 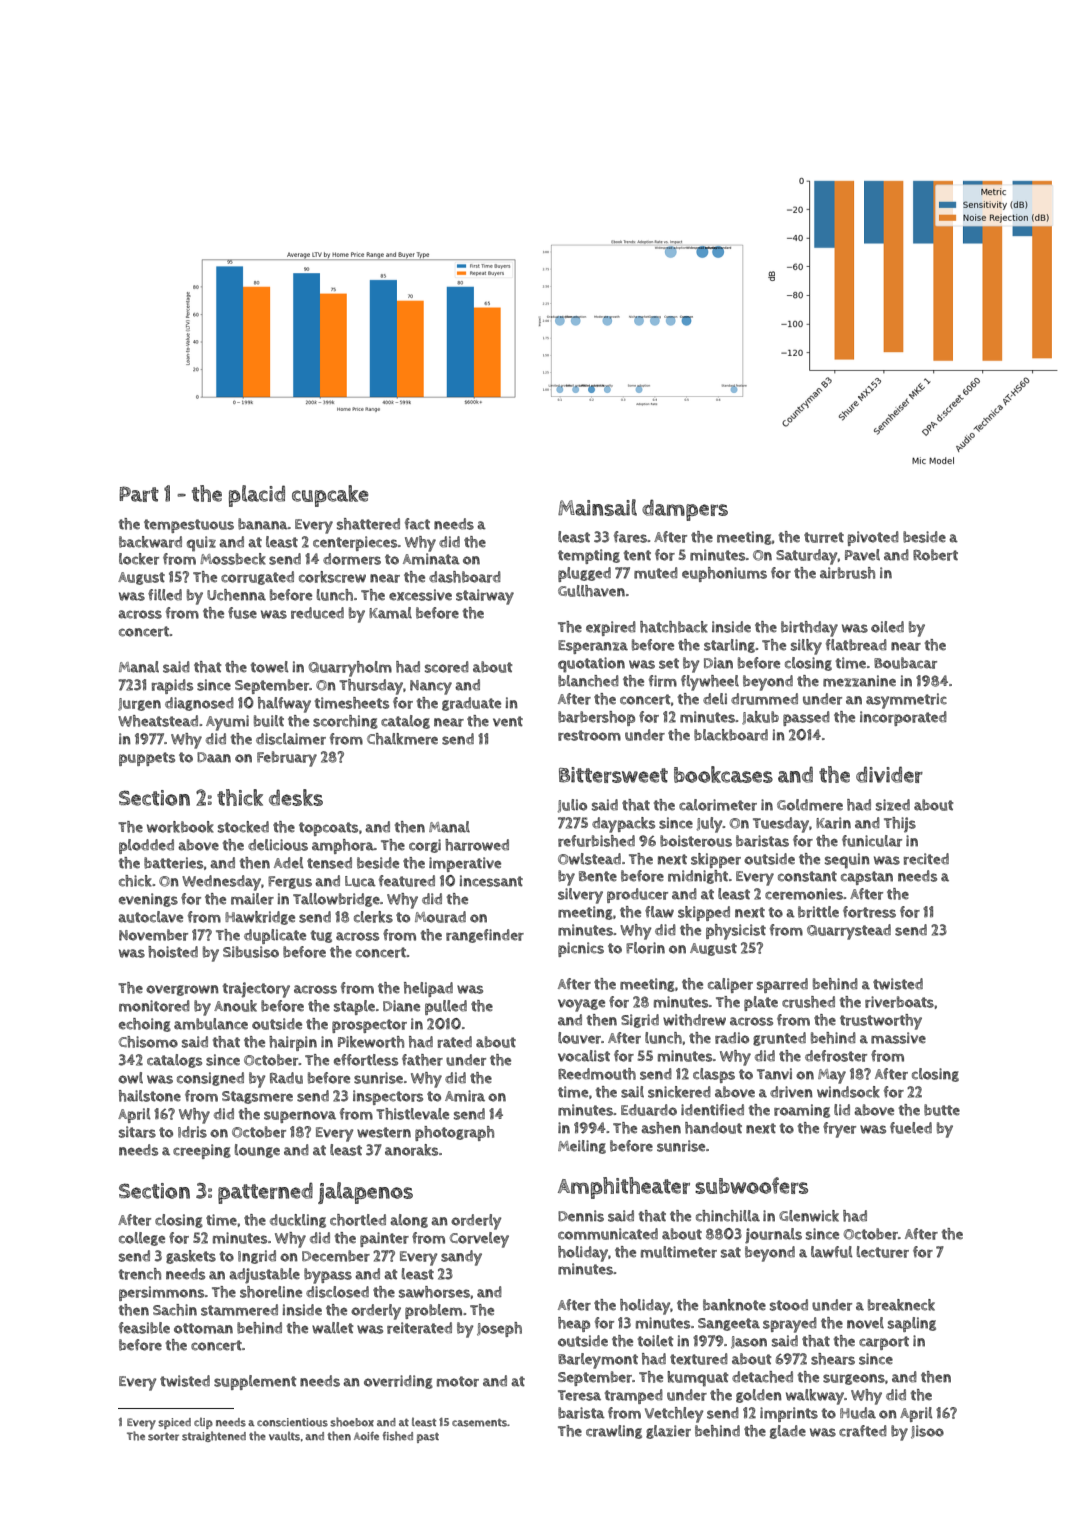 What do you see at coordinates (174, 1423) in the image?
I see `spiced` at bounding box center [174, 1423].
